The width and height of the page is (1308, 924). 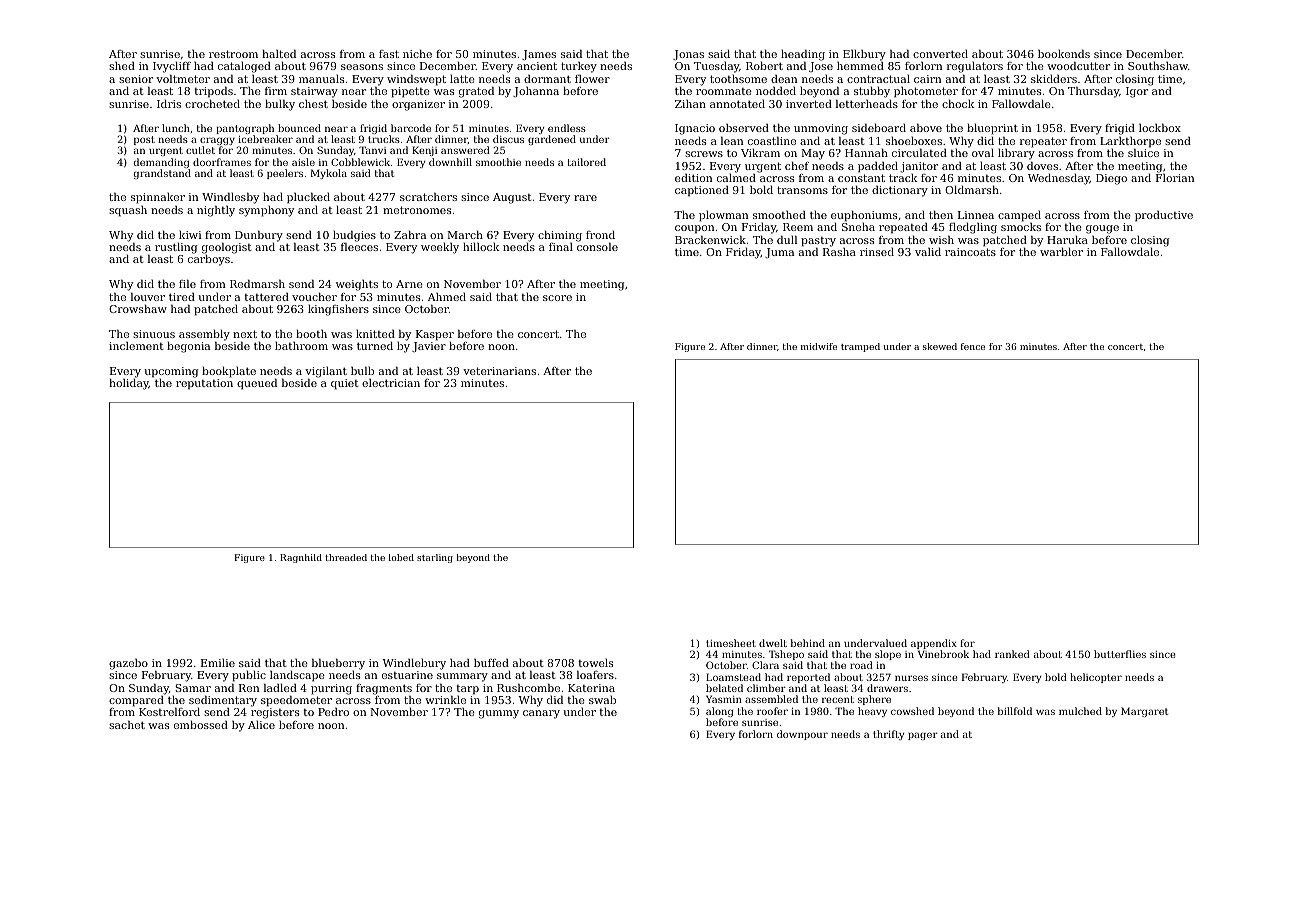 I want to click on discus, so click(x=508, y=139).
